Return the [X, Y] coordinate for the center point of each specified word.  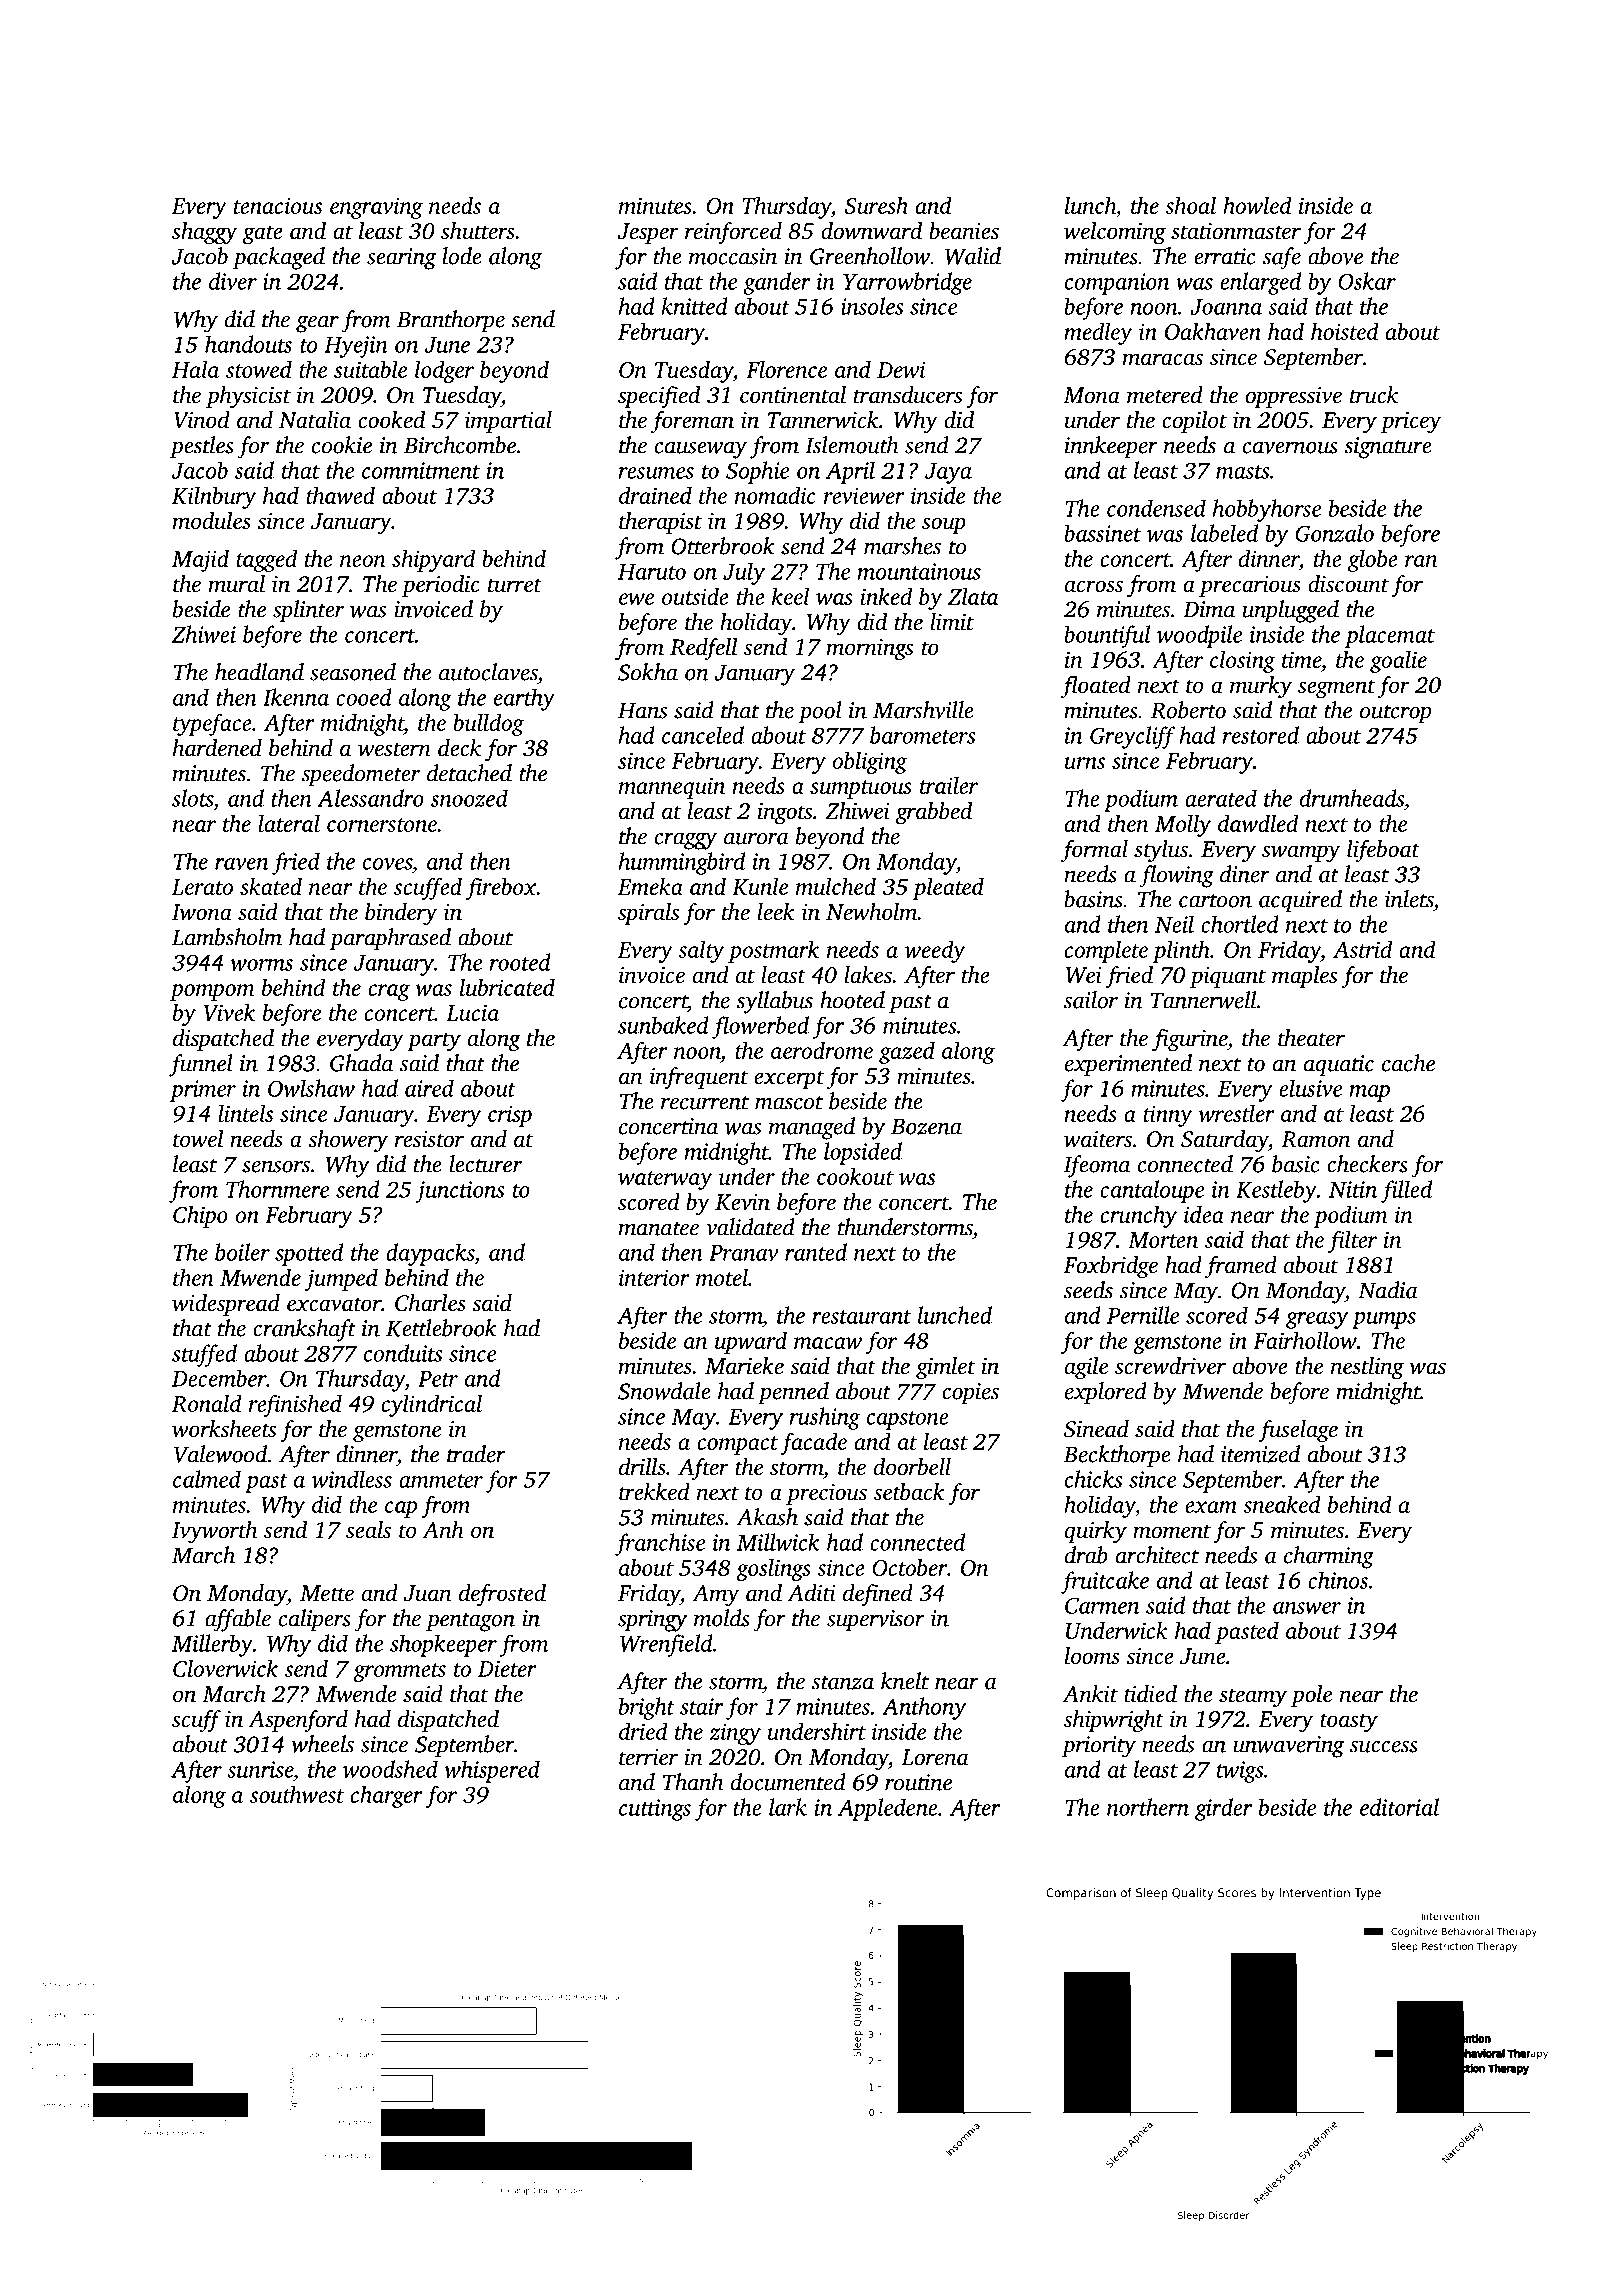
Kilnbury [214, 498]
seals [368, 1530]
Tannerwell [1204, 1000]
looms [1092, 1656]
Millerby [212, 1645]
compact [737, 1445]
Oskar [1367, 281]
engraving [376, 208]
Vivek [229, 1012]
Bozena [926, 1126]
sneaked [1282, 1504]
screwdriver [1170, 1366]
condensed [1156, 508]
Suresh [876, 205]
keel [790, 596]
